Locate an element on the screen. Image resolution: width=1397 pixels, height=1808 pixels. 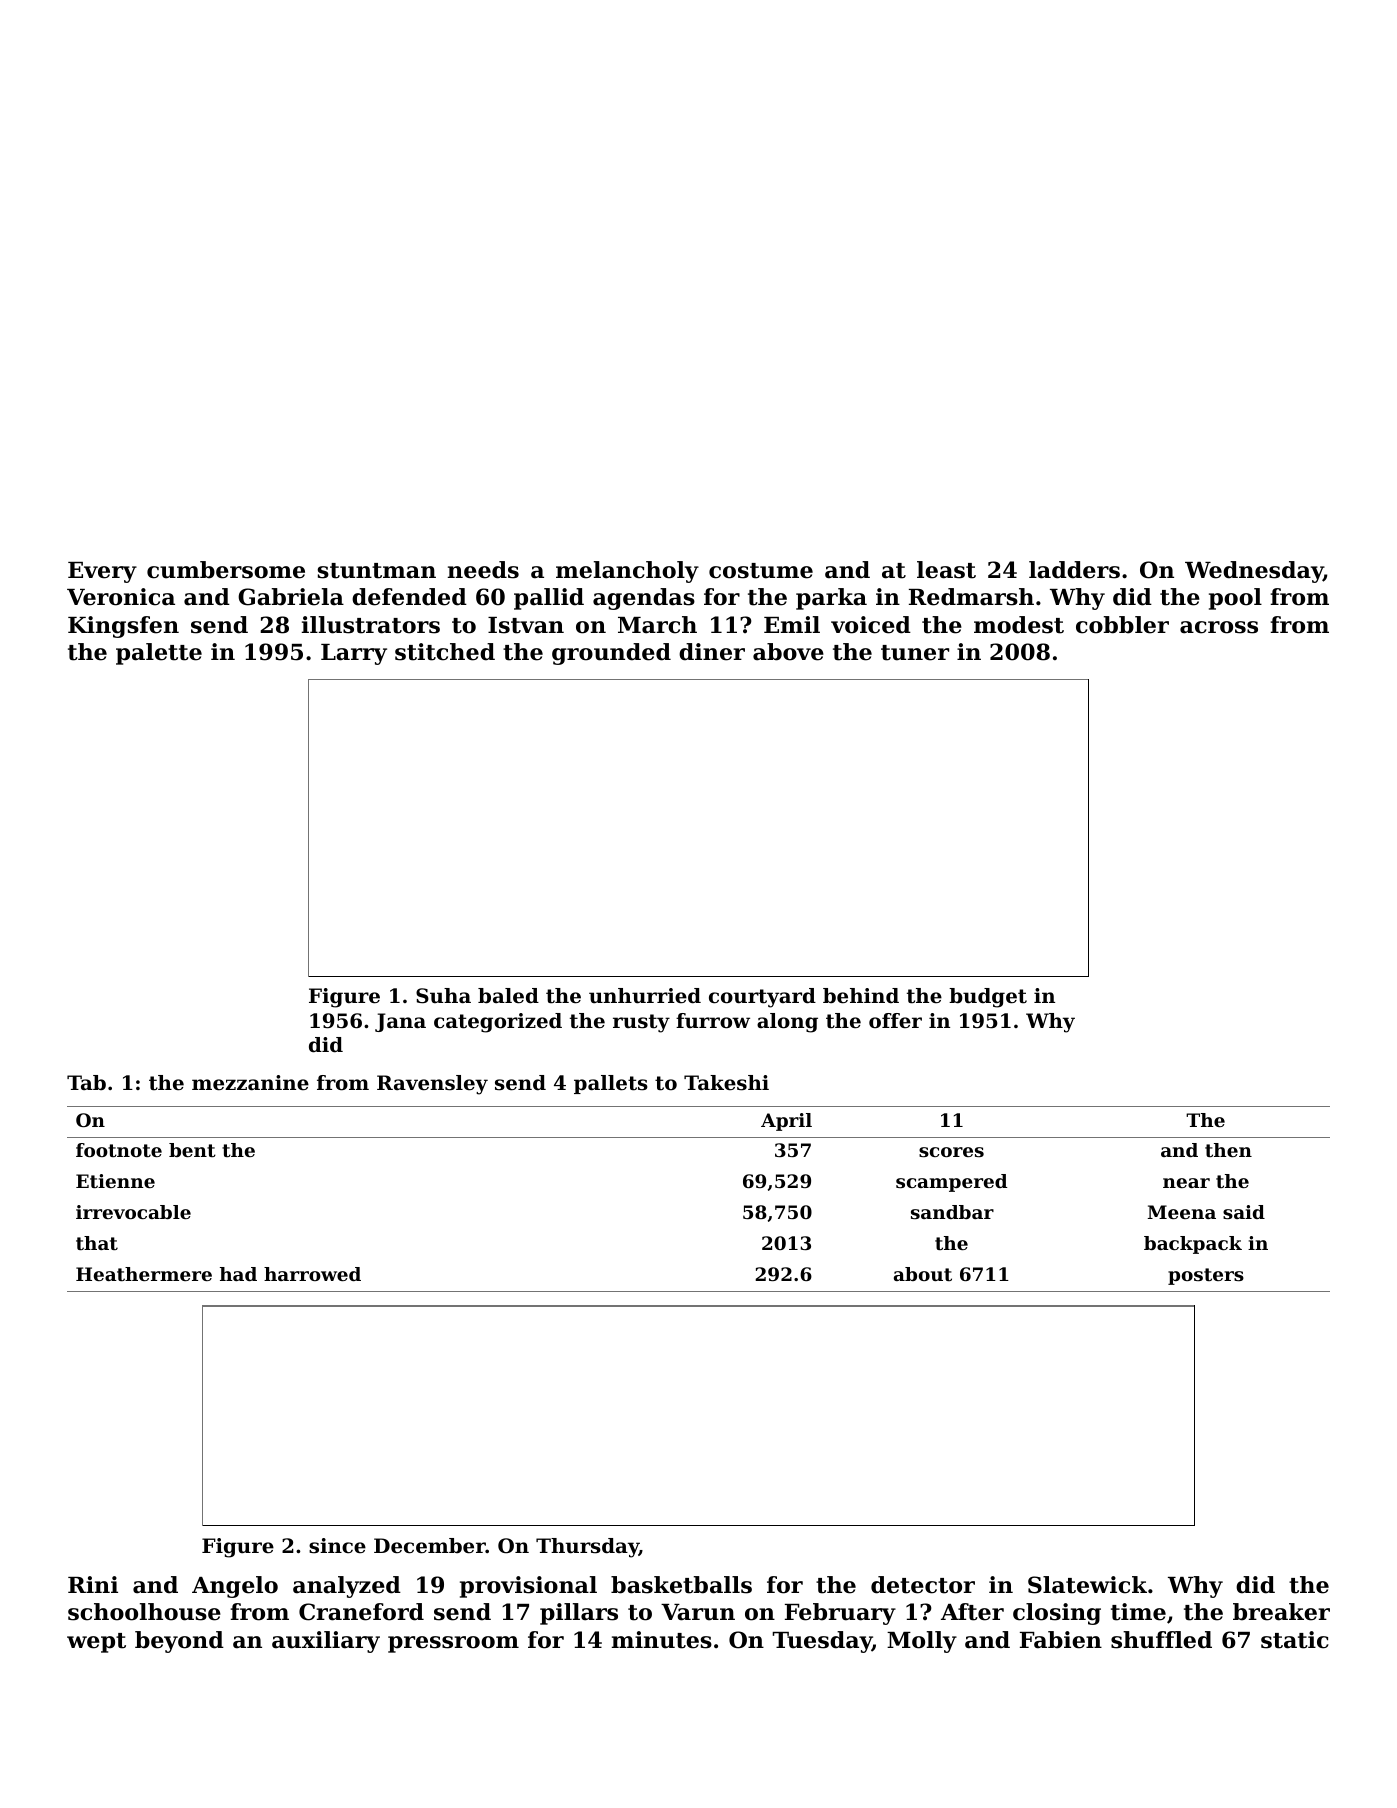
about is located at coordinates (923, 1274).
